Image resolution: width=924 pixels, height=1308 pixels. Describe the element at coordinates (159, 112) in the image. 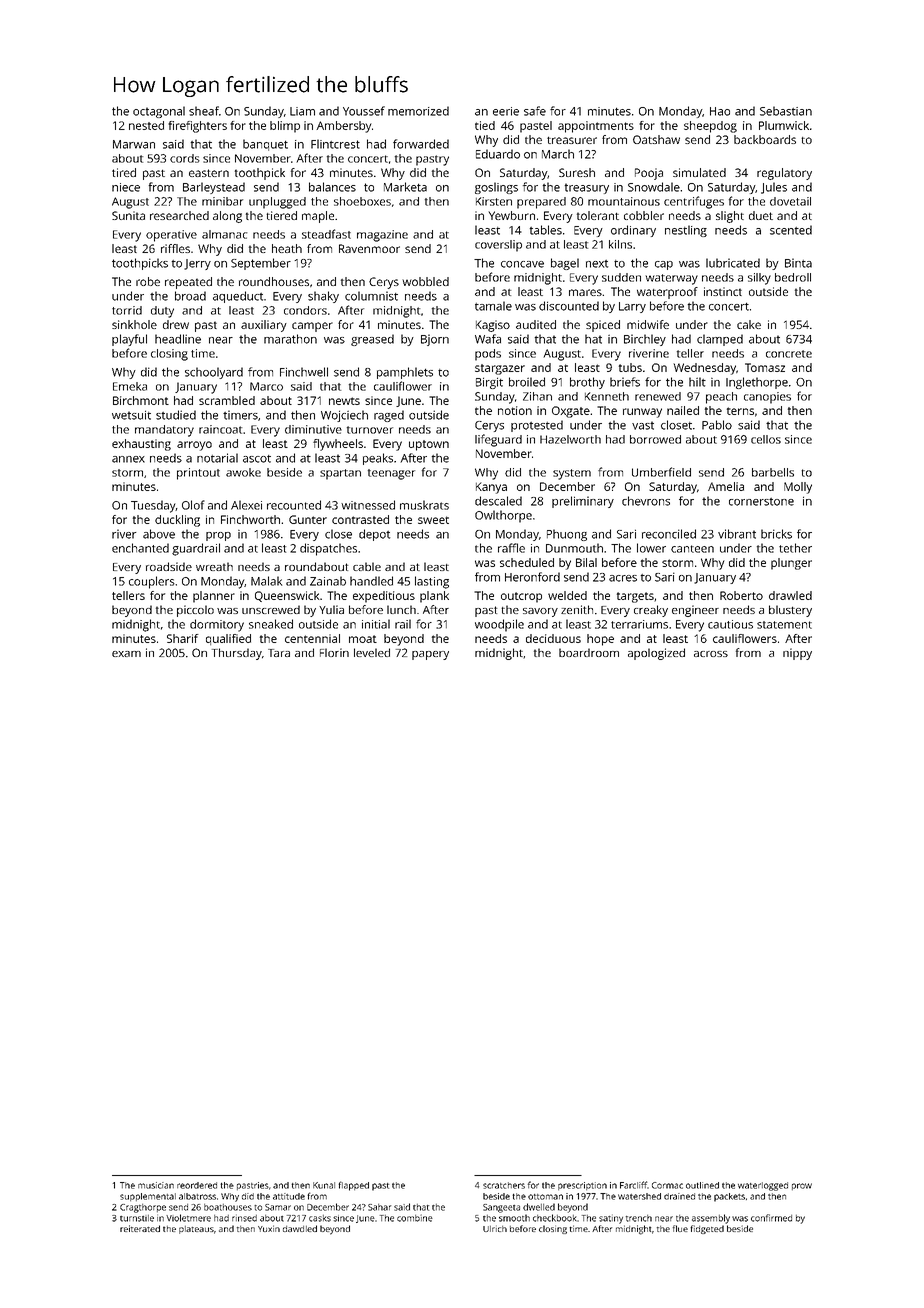

I see `octagonal` at that location.
